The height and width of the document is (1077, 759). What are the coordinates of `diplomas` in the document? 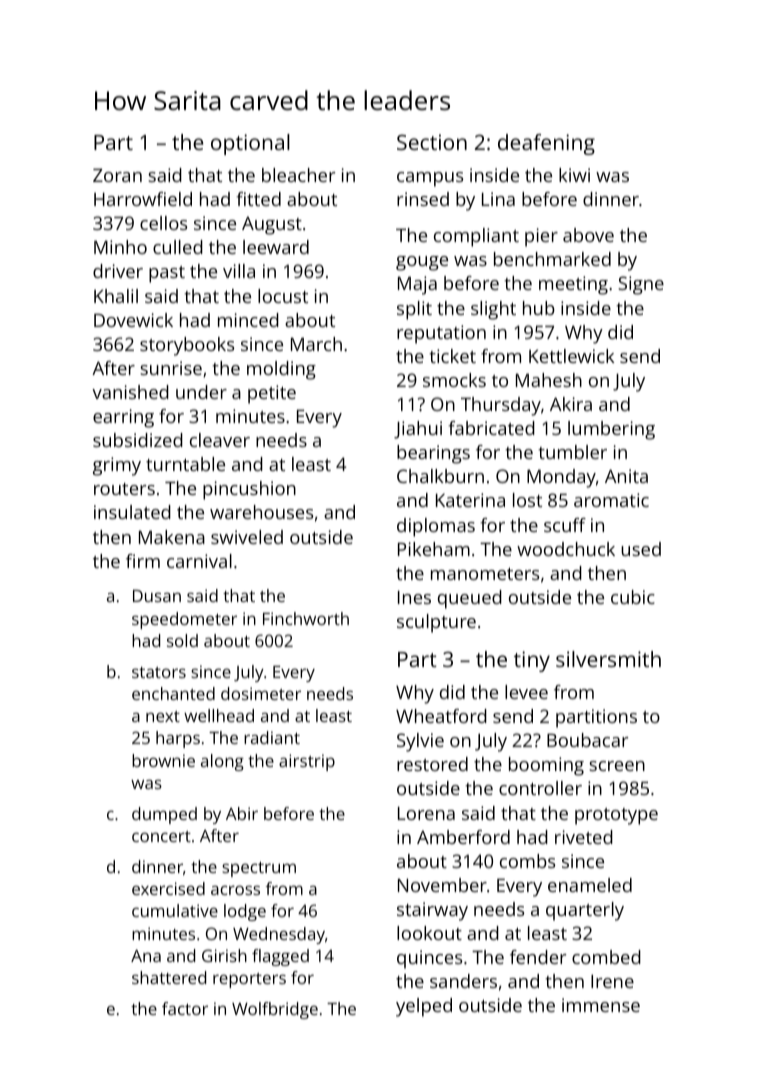 It's located at (436, 527).
